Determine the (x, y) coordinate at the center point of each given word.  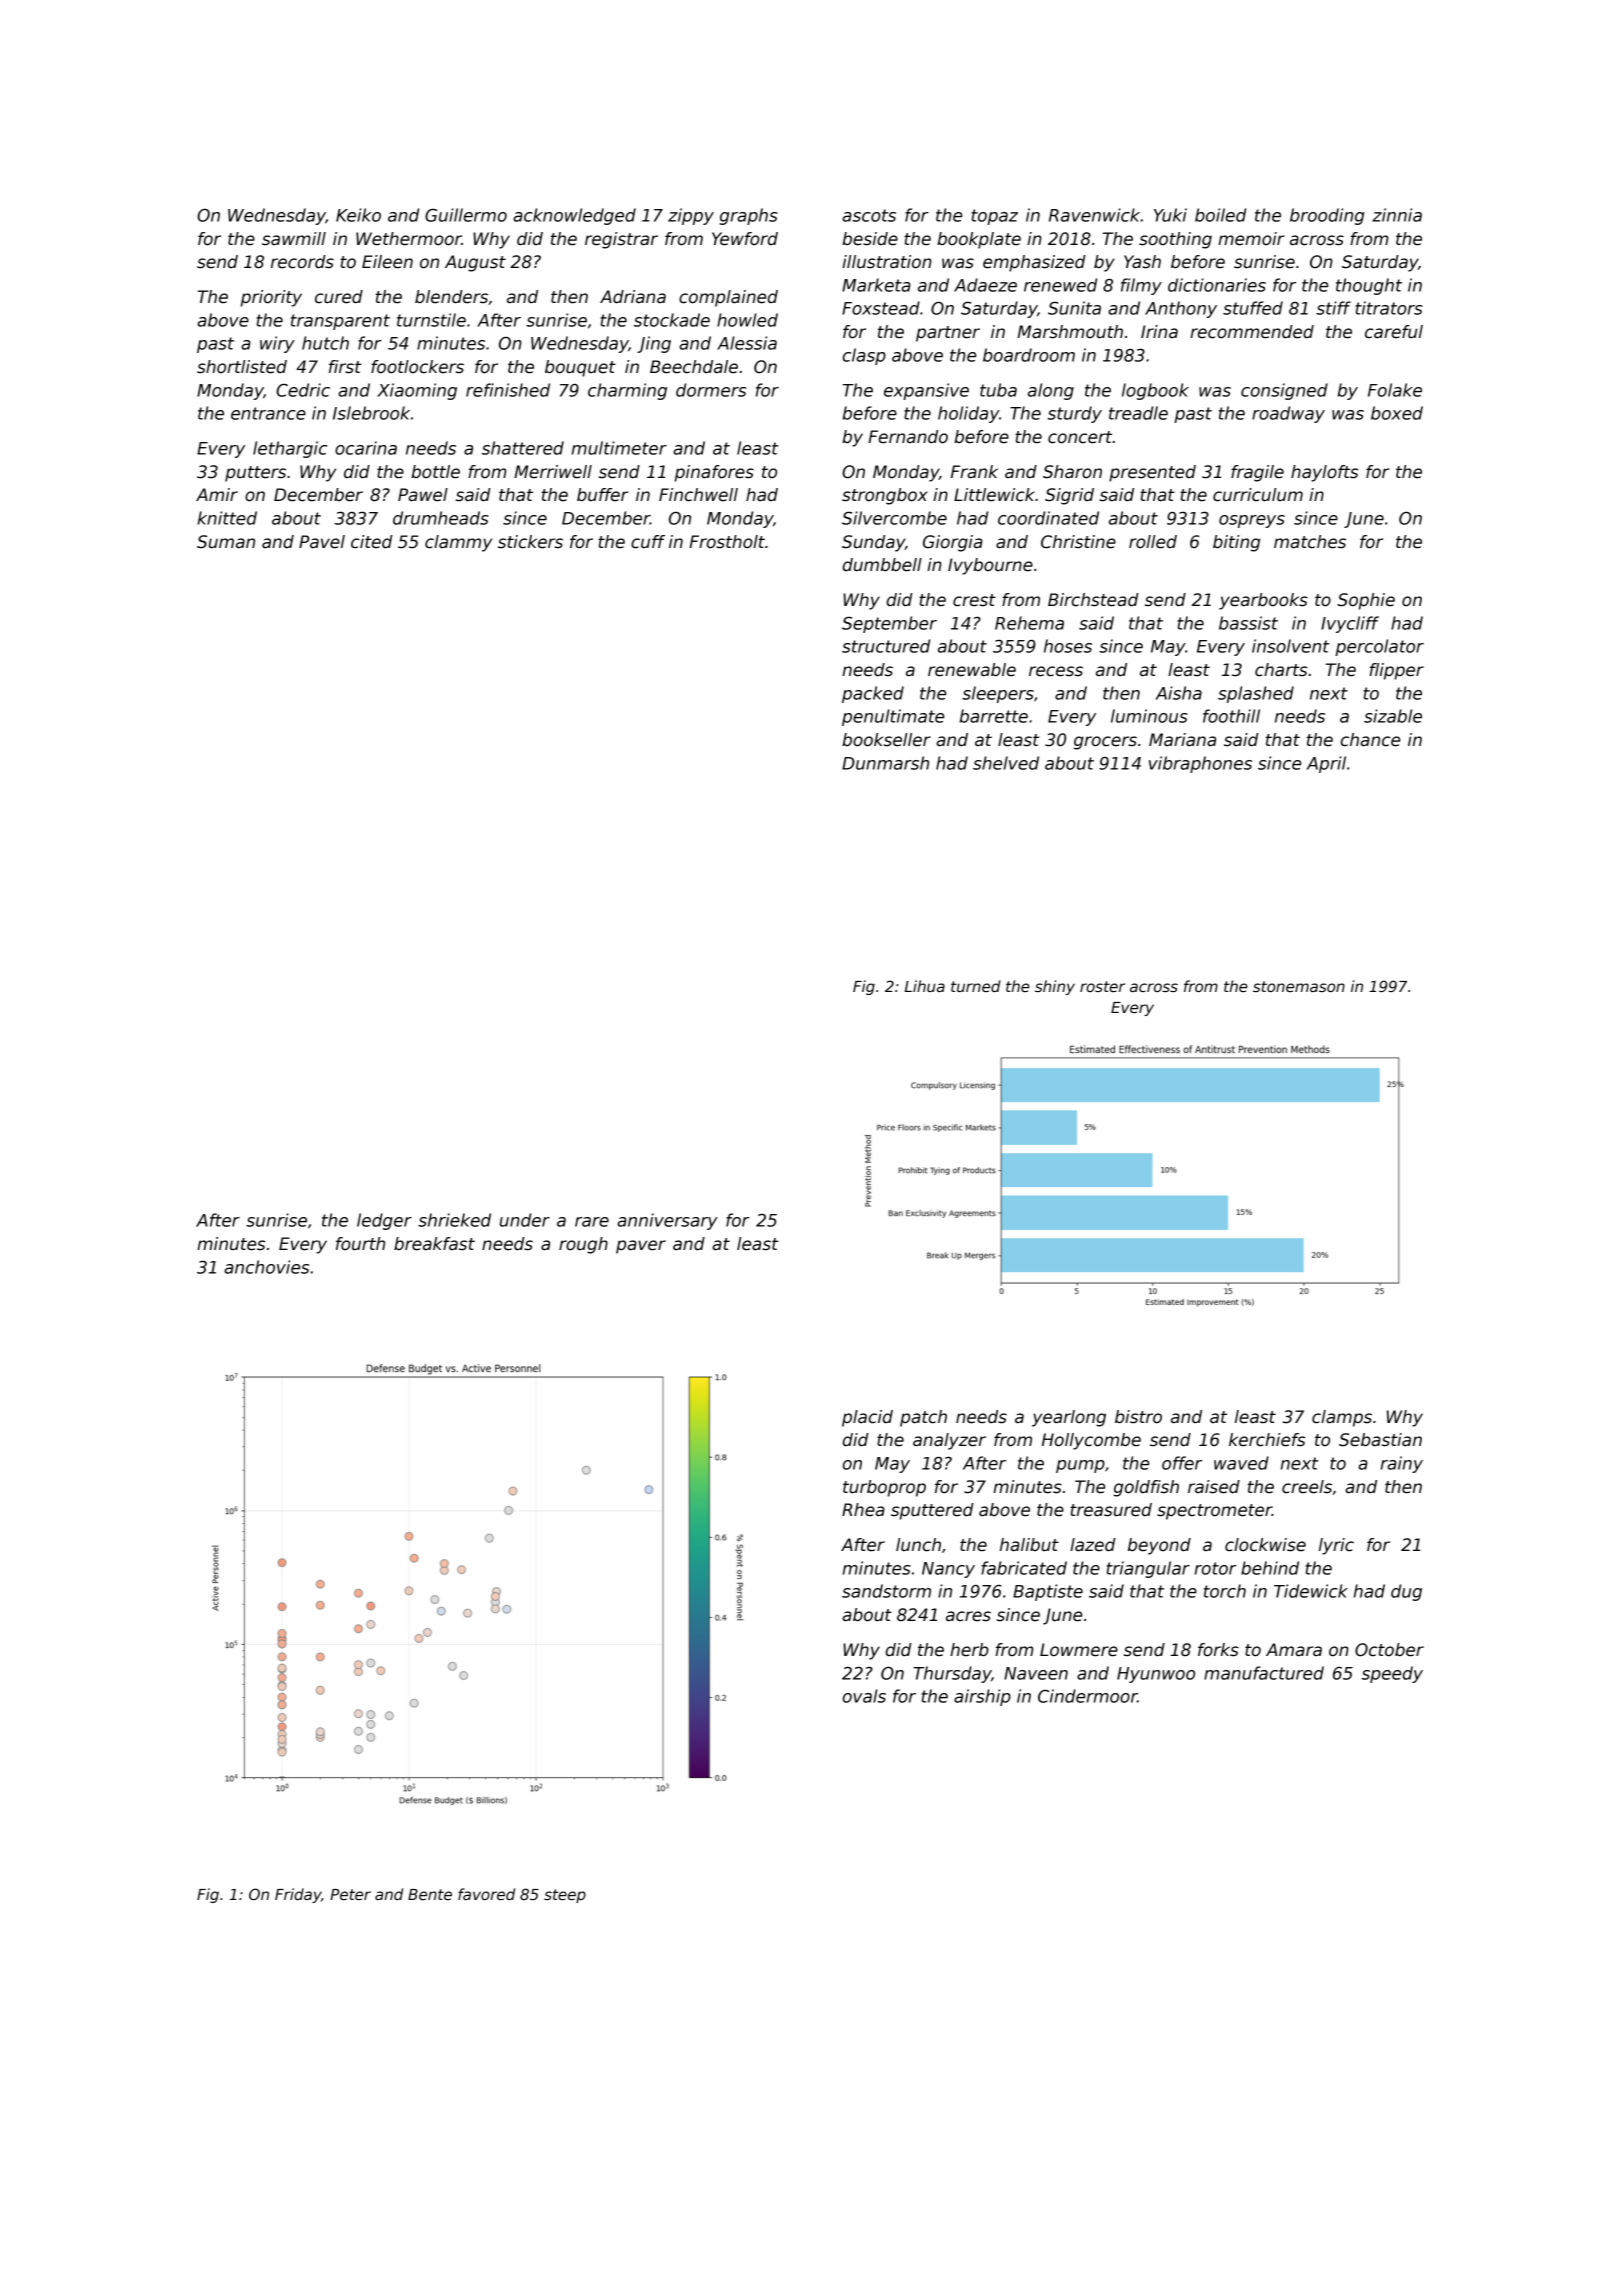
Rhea (863, 1510)
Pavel (322, 542)
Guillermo (466, 215)
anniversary (667, 1221)
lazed (1093, 1545)
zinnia (1397, 215)
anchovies (266, 1267)
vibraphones (1200, 764)
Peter (350, 1894)
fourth (360, 1244)
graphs (749, 216)
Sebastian (1380, 1440)
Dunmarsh (885, 763)
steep (565, 1896)
